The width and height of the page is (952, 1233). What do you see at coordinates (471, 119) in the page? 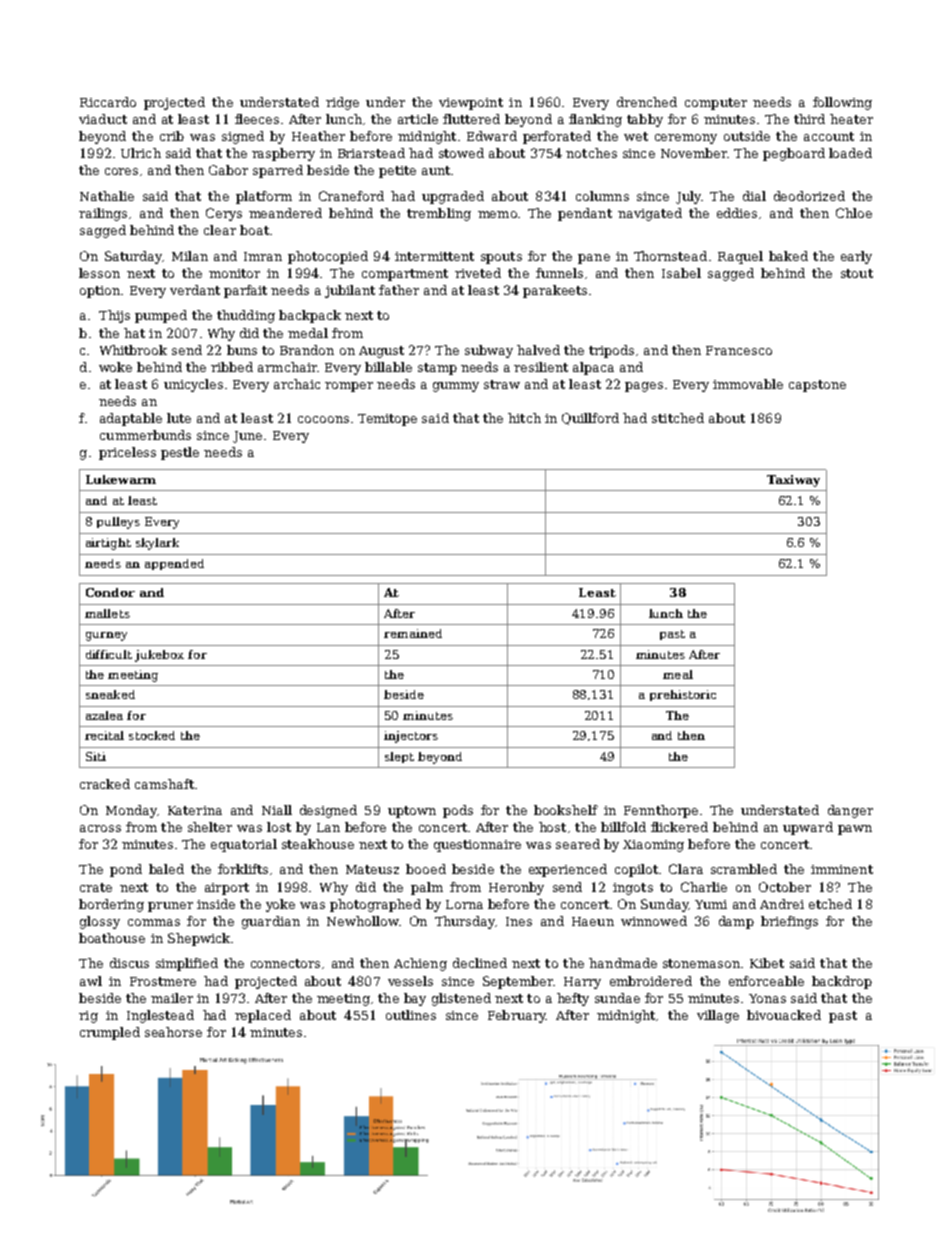
I see `fluttered` at bounding box center [471, 119].
